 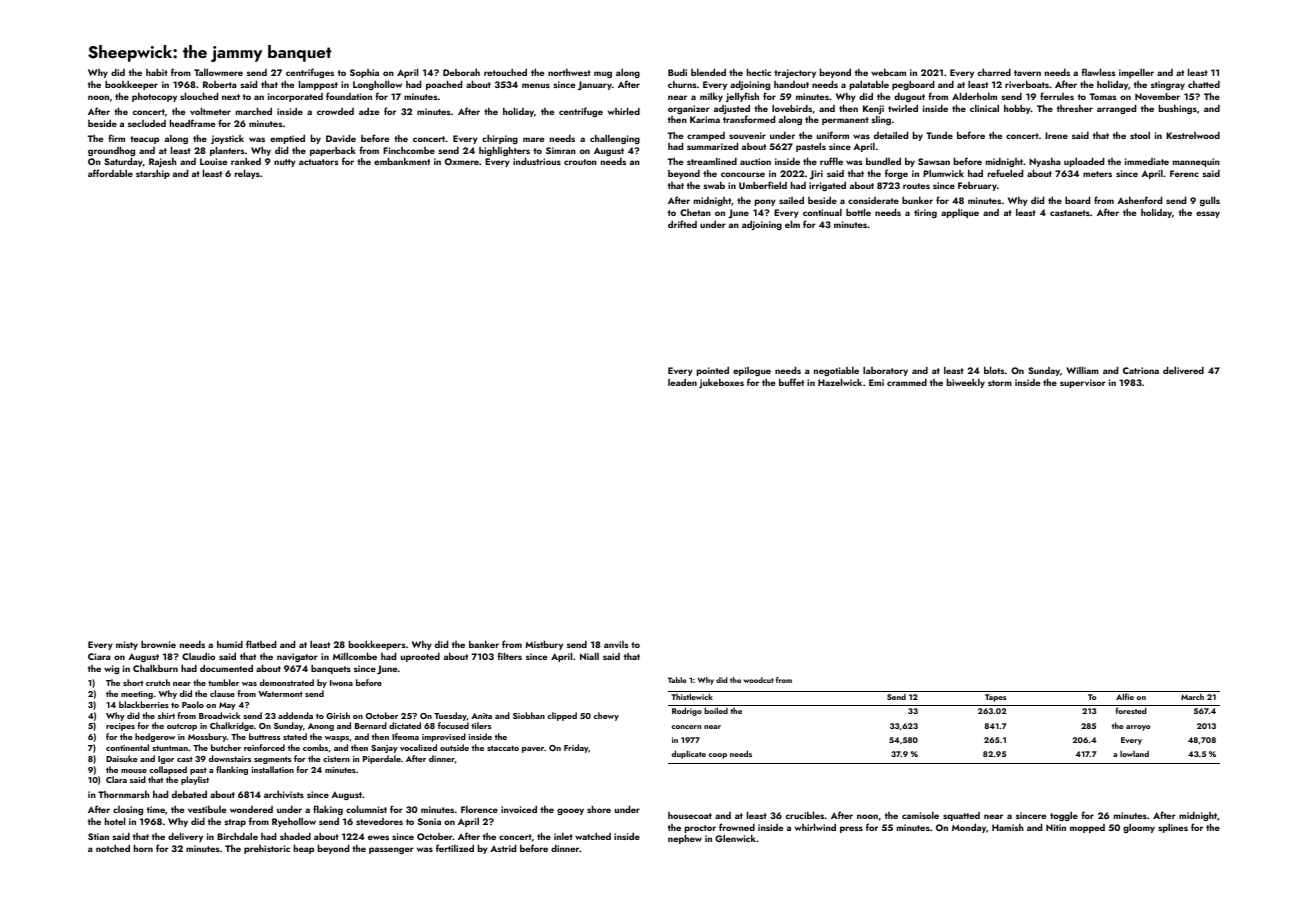 What do you see at coordinates (153, 174) in the screenshot?
I see `starship` at bounding box center [153, 174].
